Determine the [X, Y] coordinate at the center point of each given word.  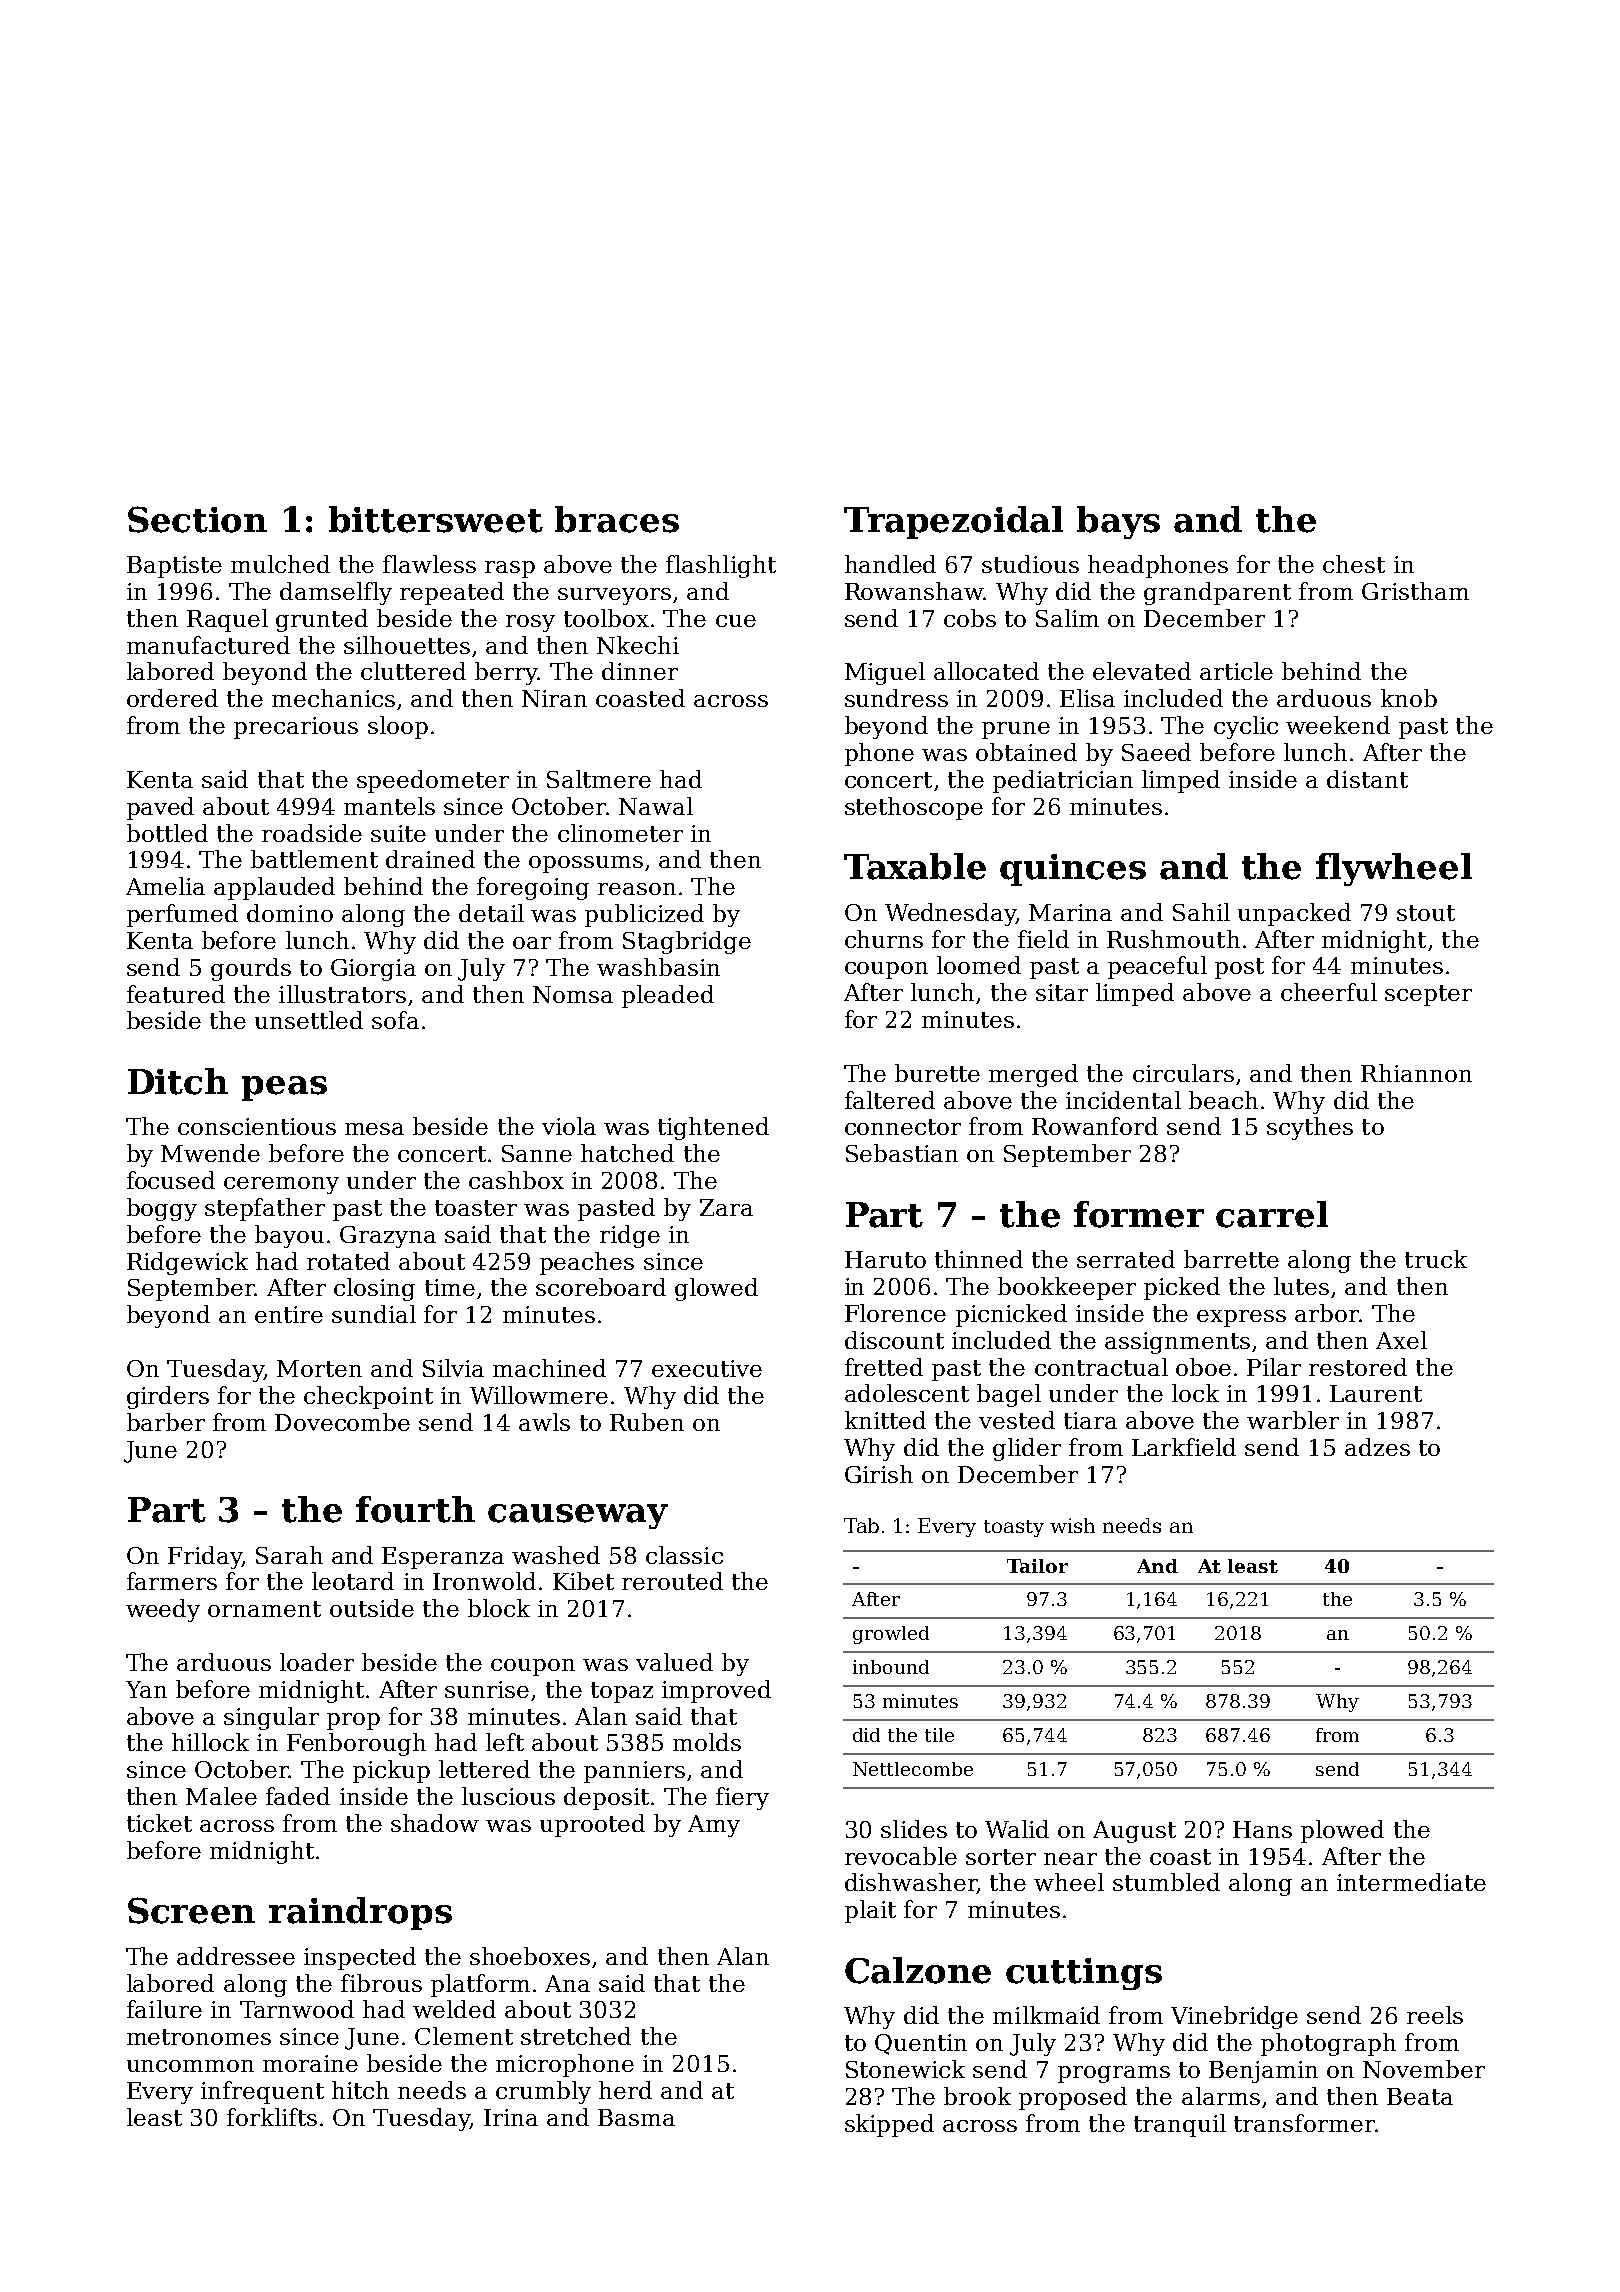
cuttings [1084, 1974]
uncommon [190, 2066]
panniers [634, 1772]
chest [1354, 564]
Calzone [918, 1970]
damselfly [336, 593]
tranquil [1180, 2125]
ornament [264, 1609]
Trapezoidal [953, 522]
